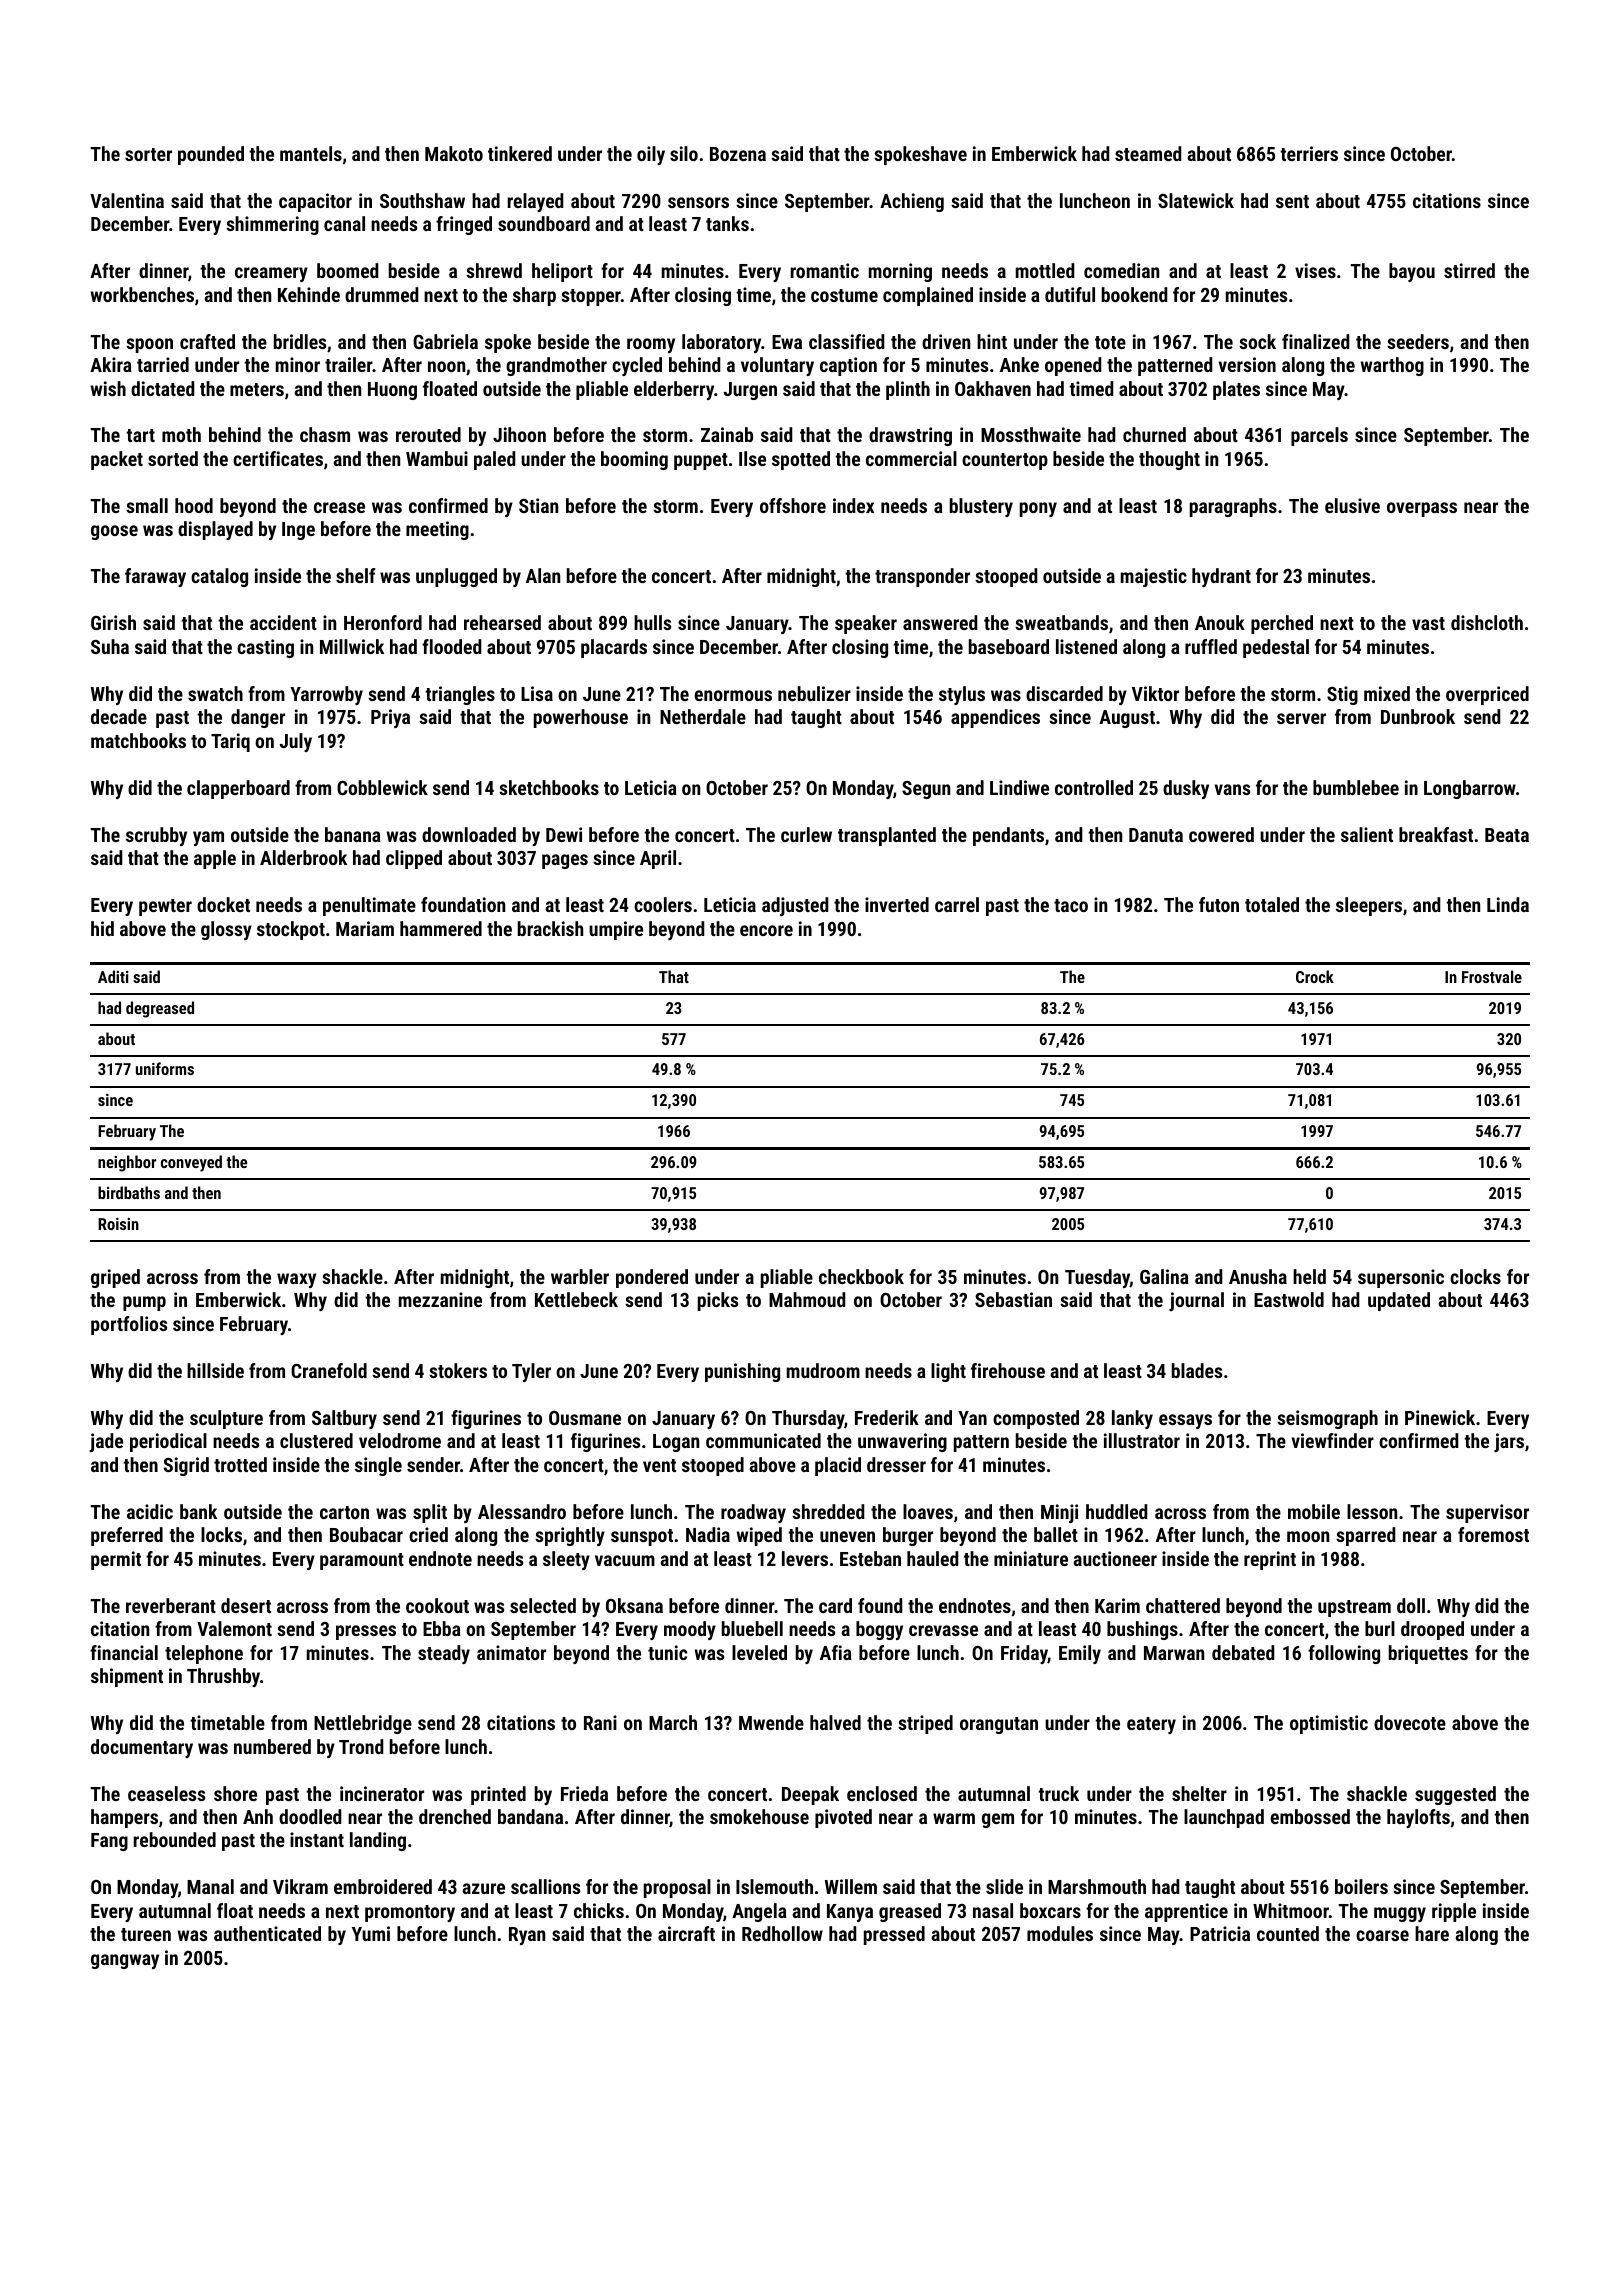 The width and height of the document is (1620, 2292). I want to click on chicks, so click(599, 1910).
